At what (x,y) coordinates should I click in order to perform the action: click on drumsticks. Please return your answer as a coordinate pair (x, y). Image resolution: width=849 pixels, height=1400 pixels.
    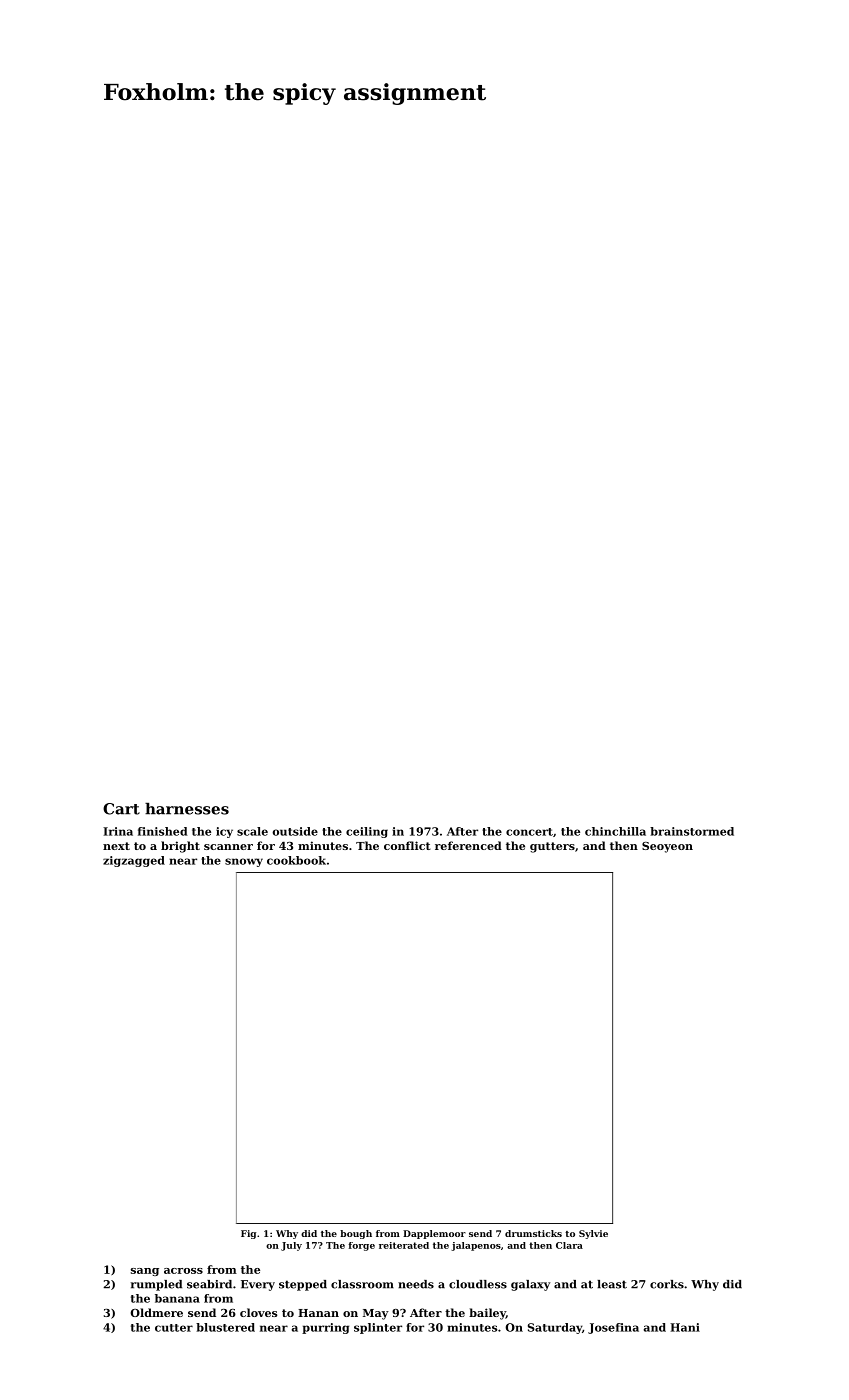
    Looking at the image, I should click on (533, 1233).
